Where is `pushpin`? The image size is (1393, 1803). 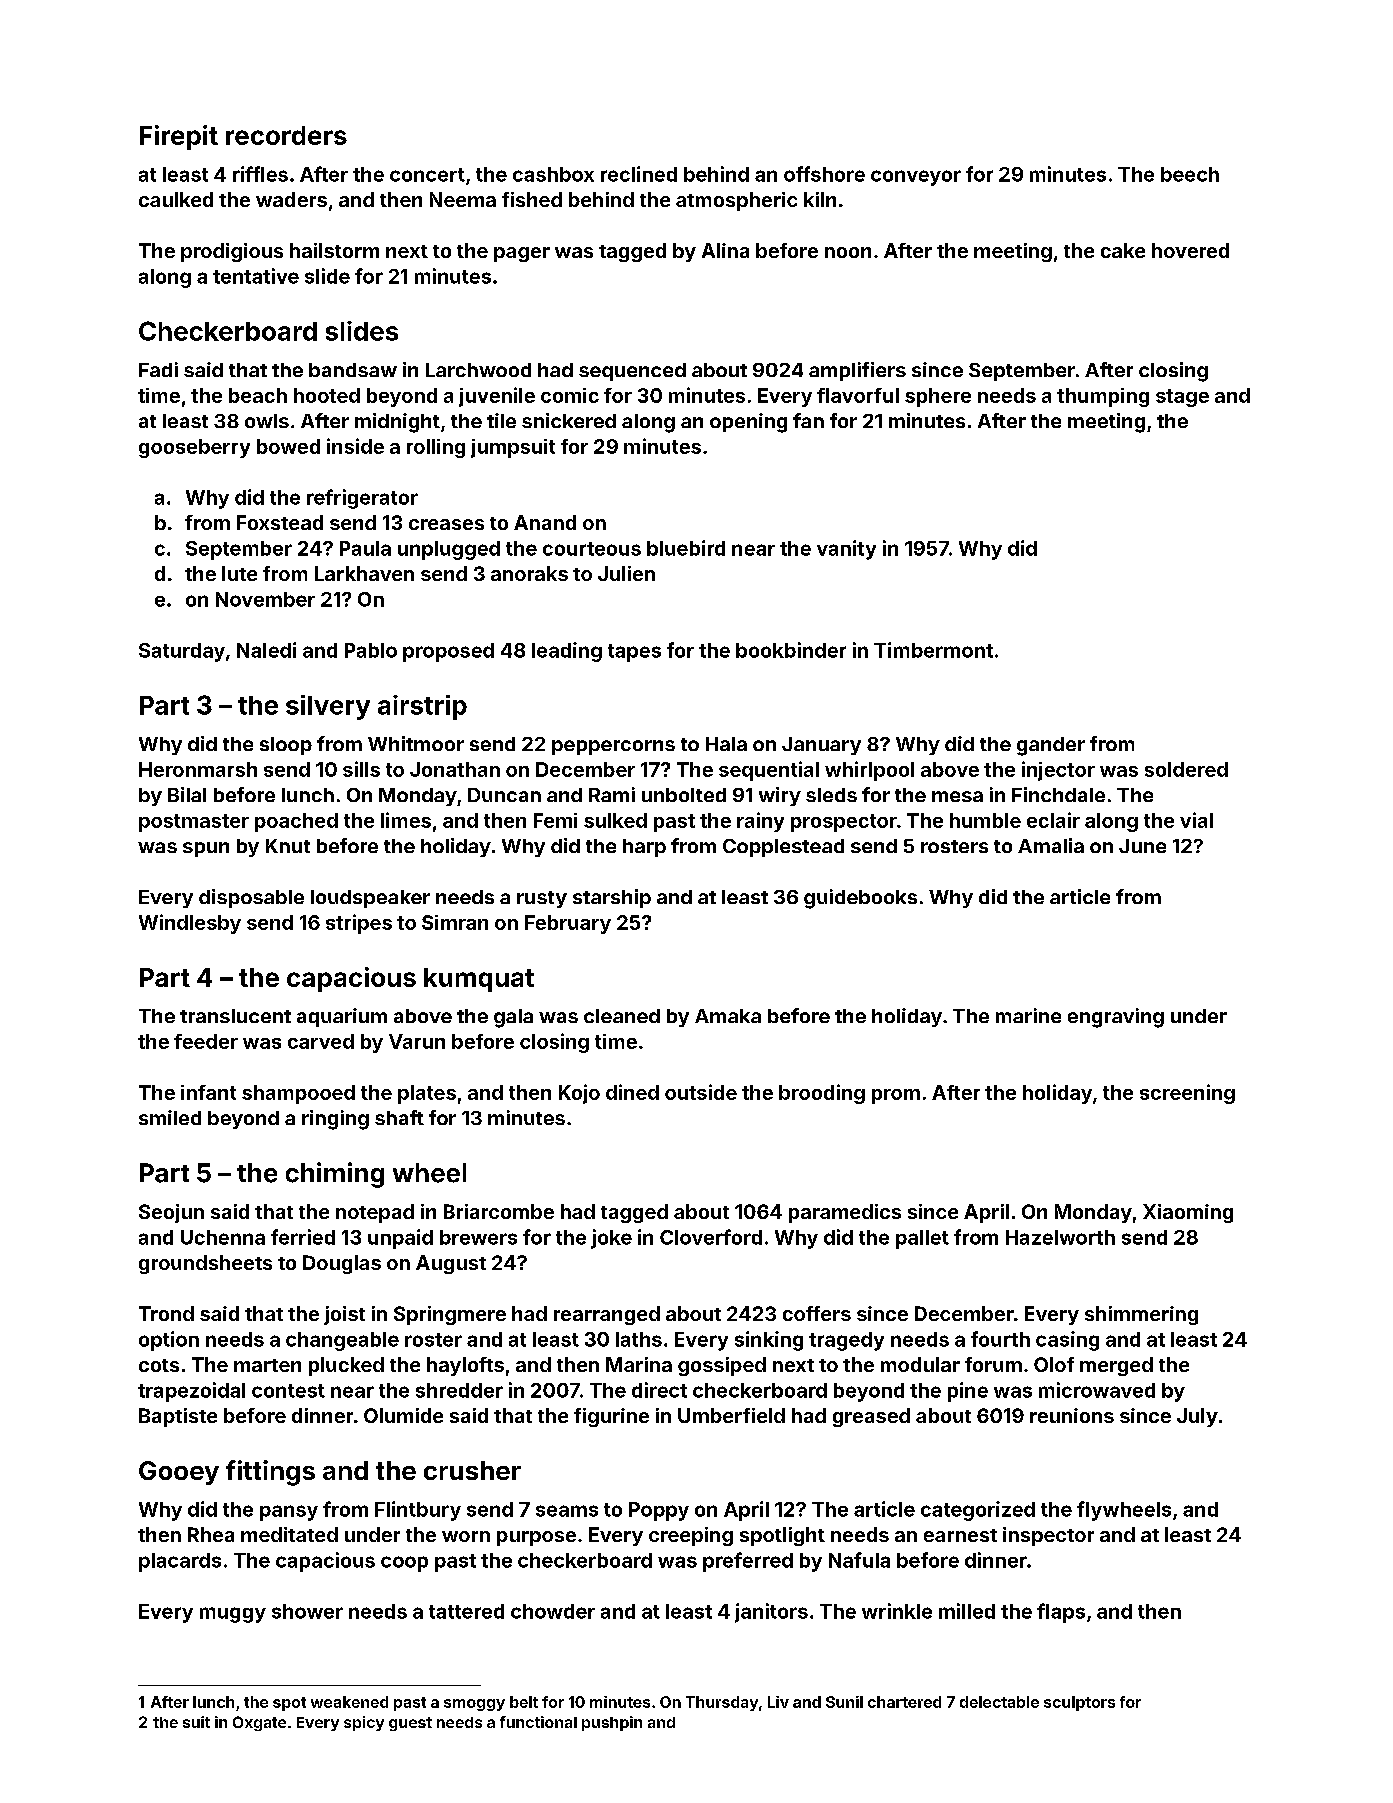 pushpin is located at coordinates (612, 1723).
